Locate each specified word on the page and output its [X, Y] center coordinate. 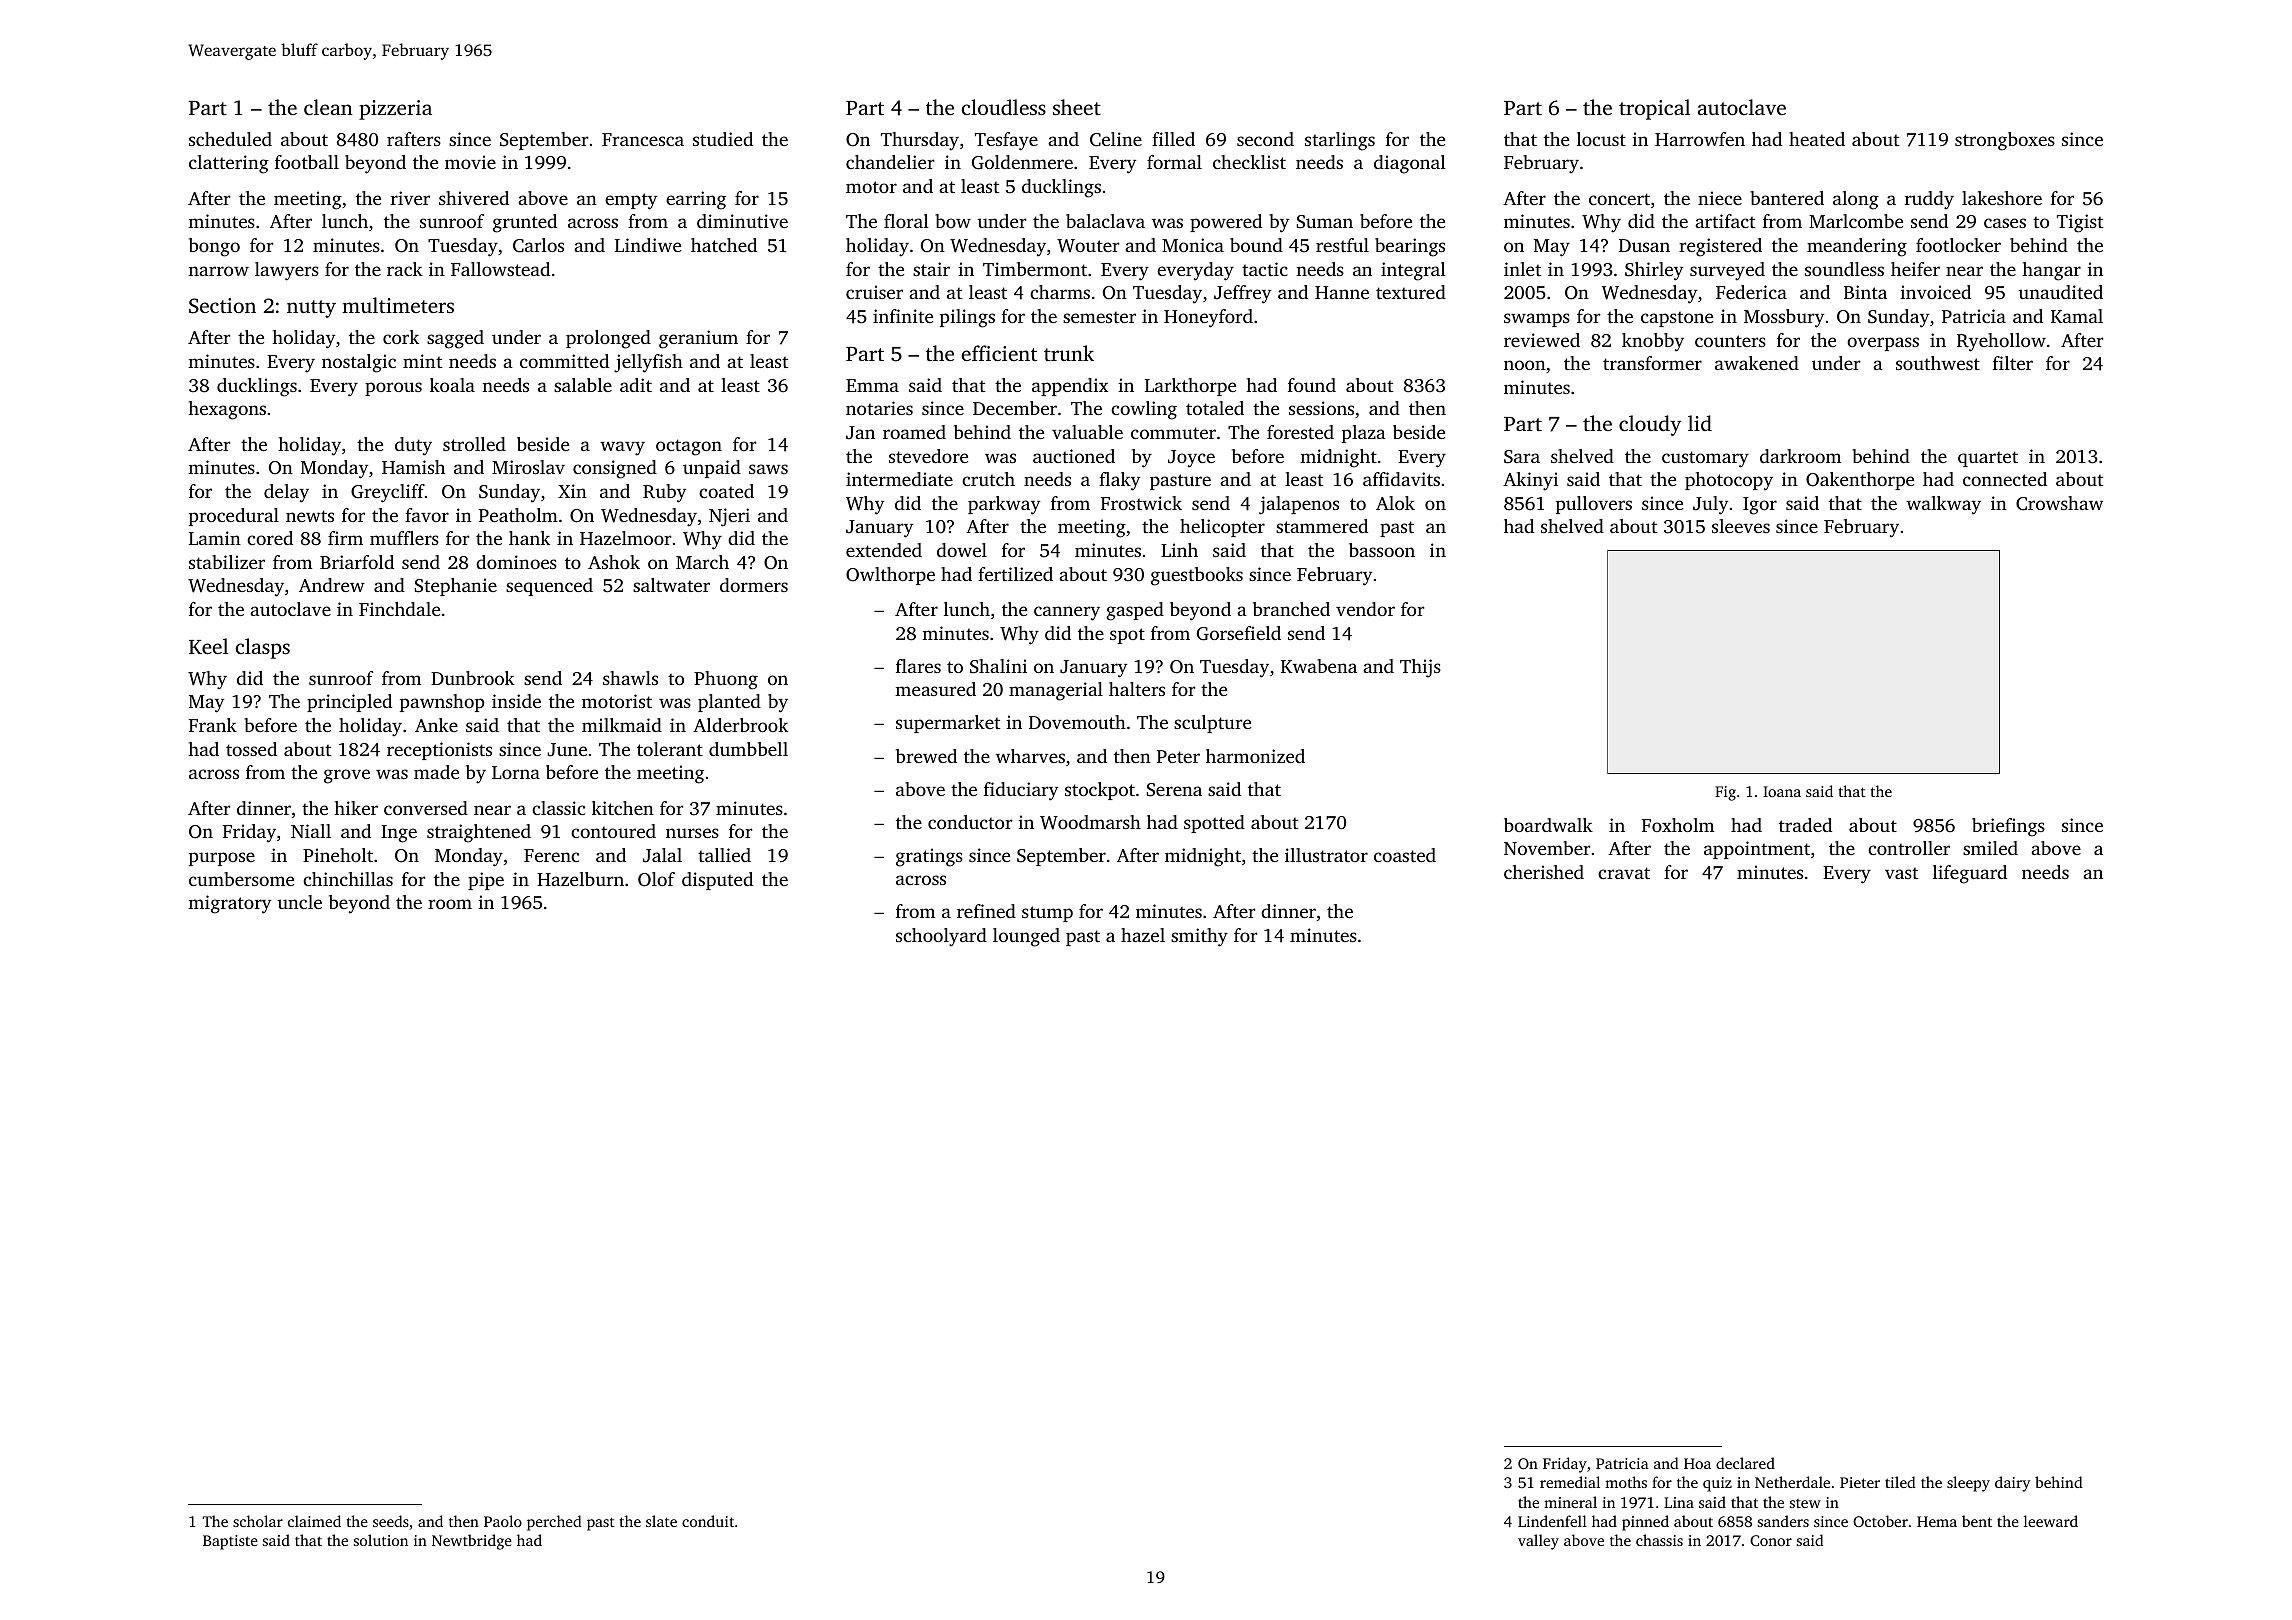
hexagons [227, 410]
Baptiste [230, 1542]
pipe [486, 881]
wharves [1030, 756]
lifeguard [1970, 874]
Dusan [1644, 245]
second [1265, 139]
